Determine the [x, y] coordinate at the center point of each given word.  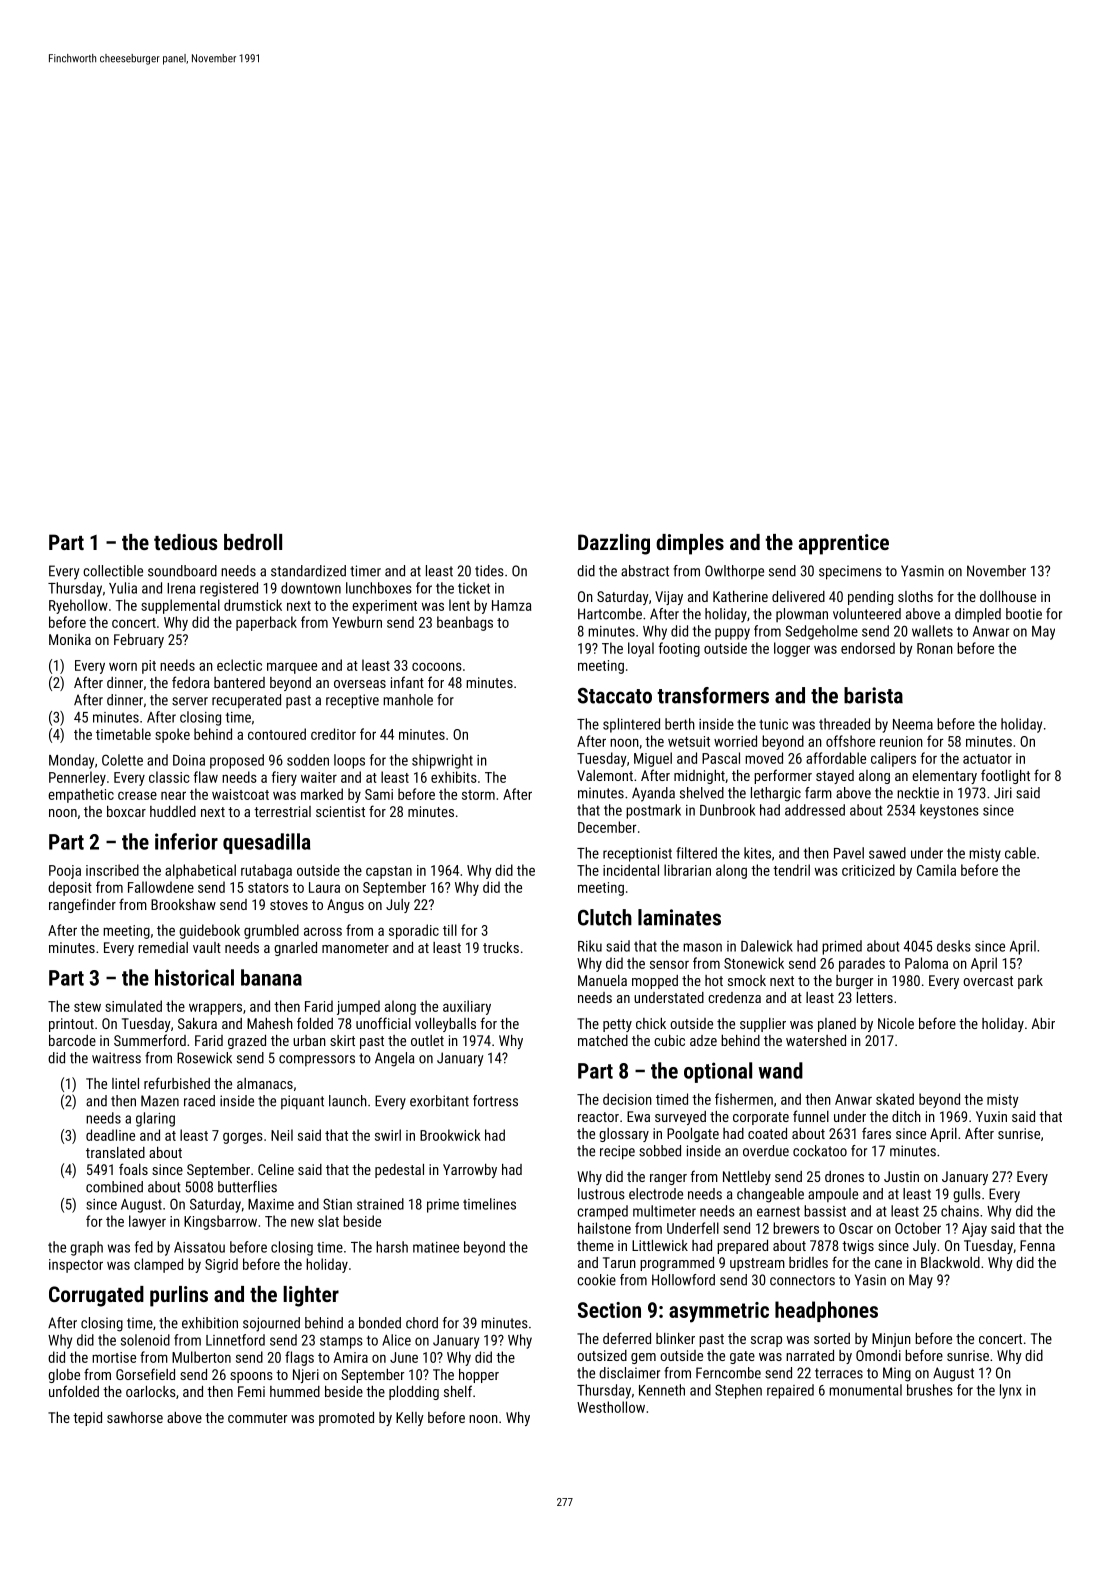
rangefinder [82, 905]
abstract [645, 571]
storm [478, 795]
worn [123, 666]
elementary [944, 777]
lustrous [601, 1194]
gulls [967, 1195]
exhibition [210, 1323]
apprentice [844, 544]
